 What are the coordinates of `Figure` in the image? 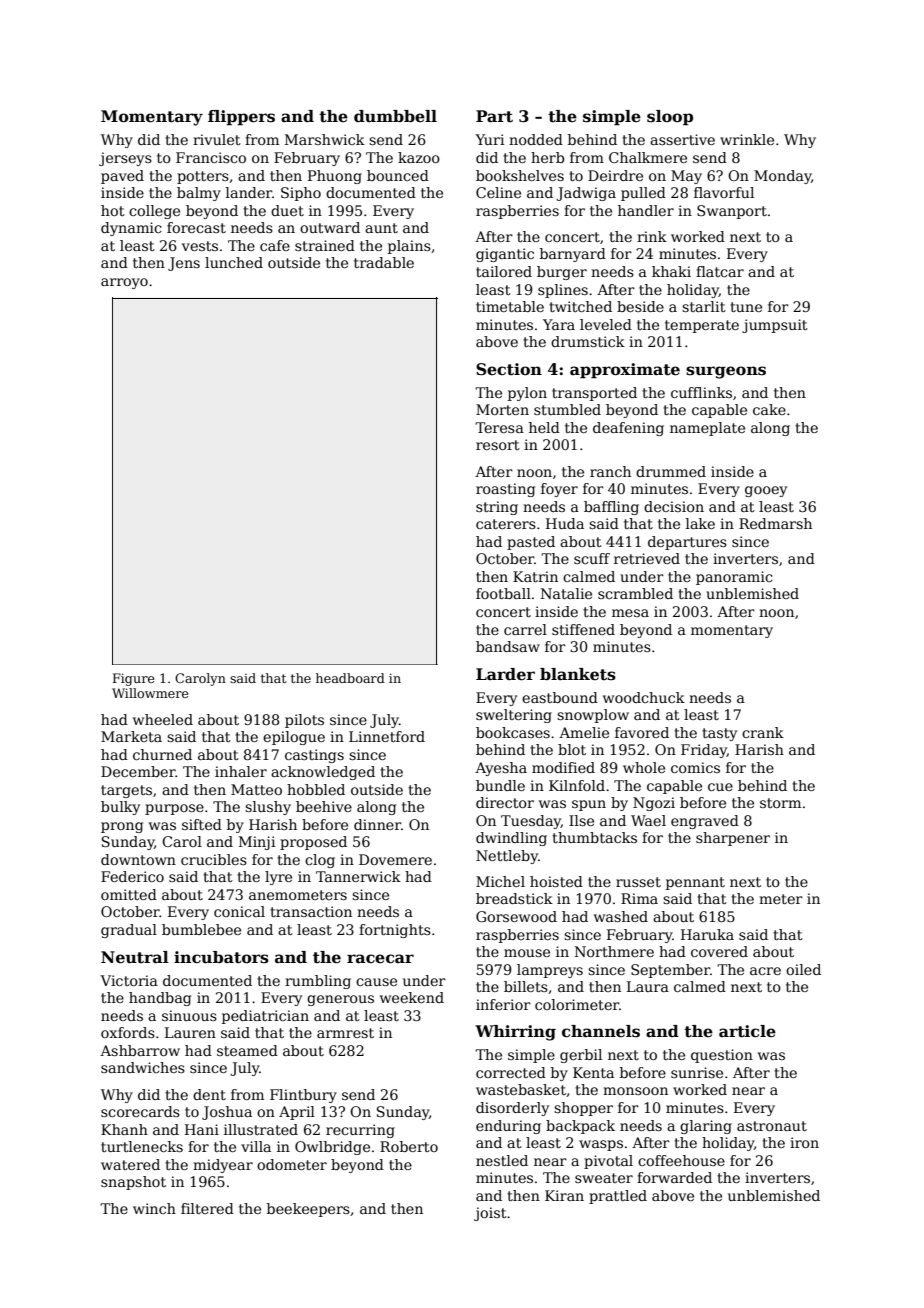 It's located at (133, 679).
